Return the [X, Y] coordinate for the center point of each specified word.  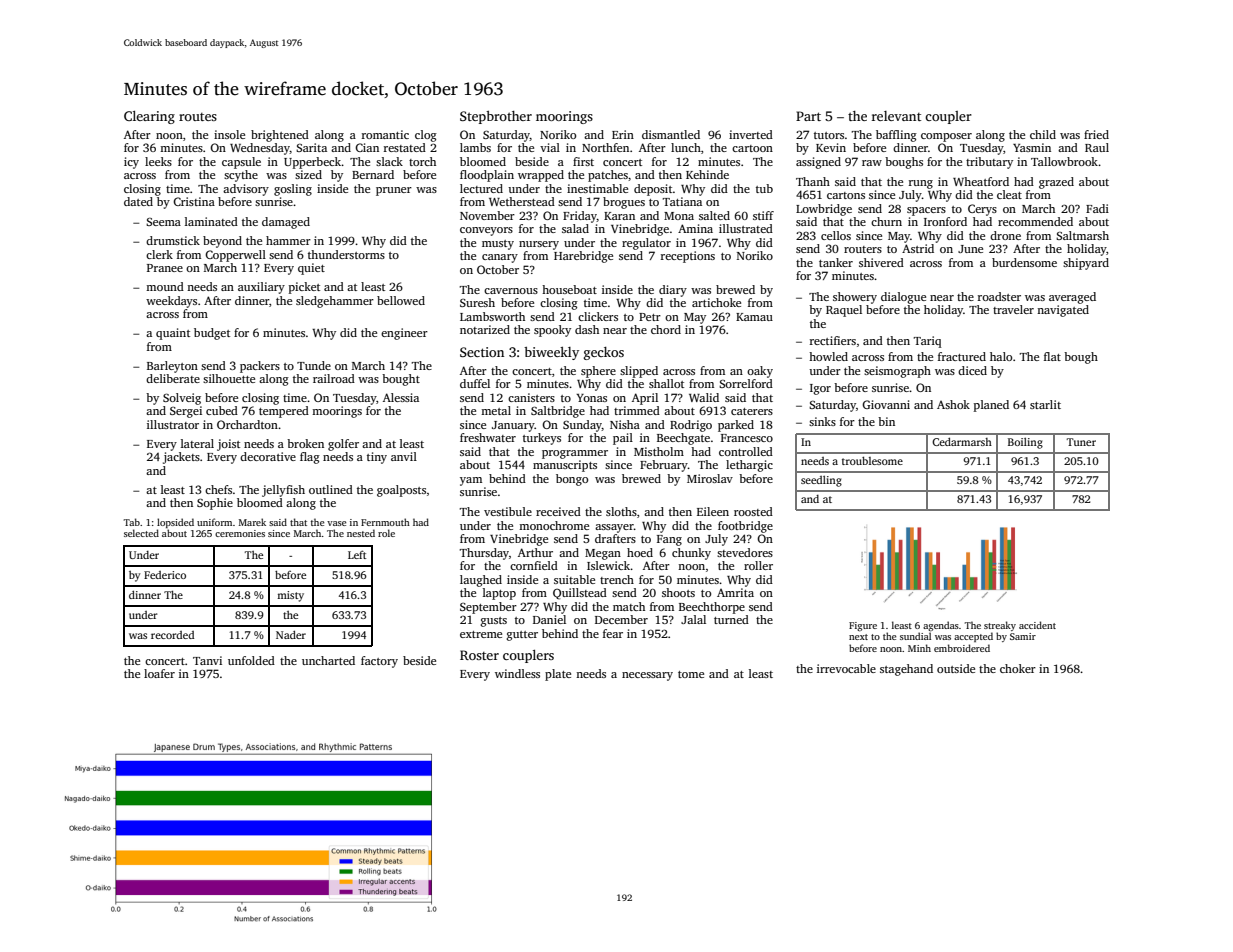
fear [613, 633]
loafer [159, 673]
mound [165, 286]
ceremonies [240, 533]
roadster [999, 296]
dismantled [671, 134]
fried [1096, 134]
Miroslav [710, 478]
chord [666, 329]
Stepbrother [496, 117]
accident [1037, 625]
